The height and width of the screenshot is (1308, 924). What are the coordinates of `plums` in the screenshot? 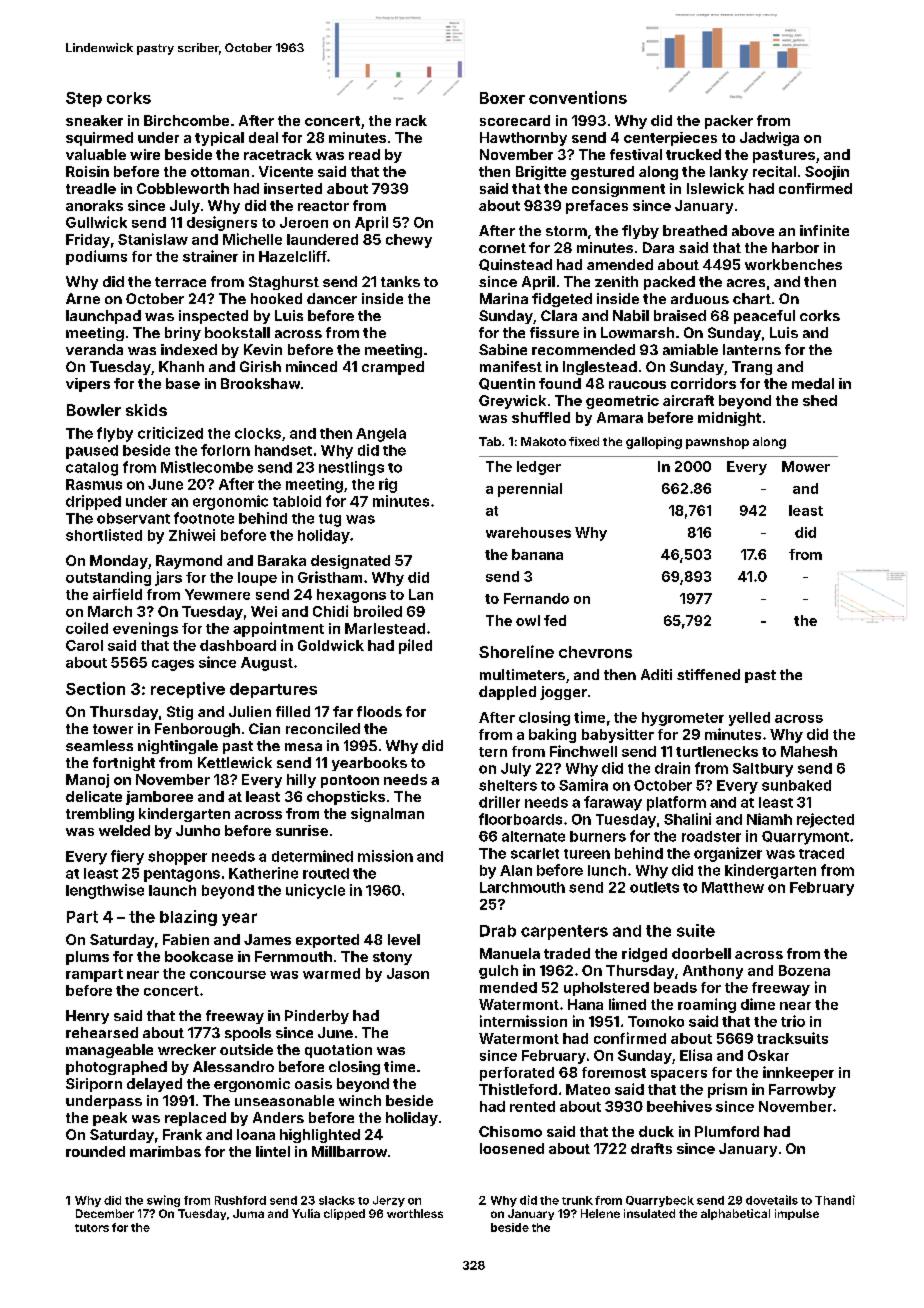 It's located at (87, 958).
